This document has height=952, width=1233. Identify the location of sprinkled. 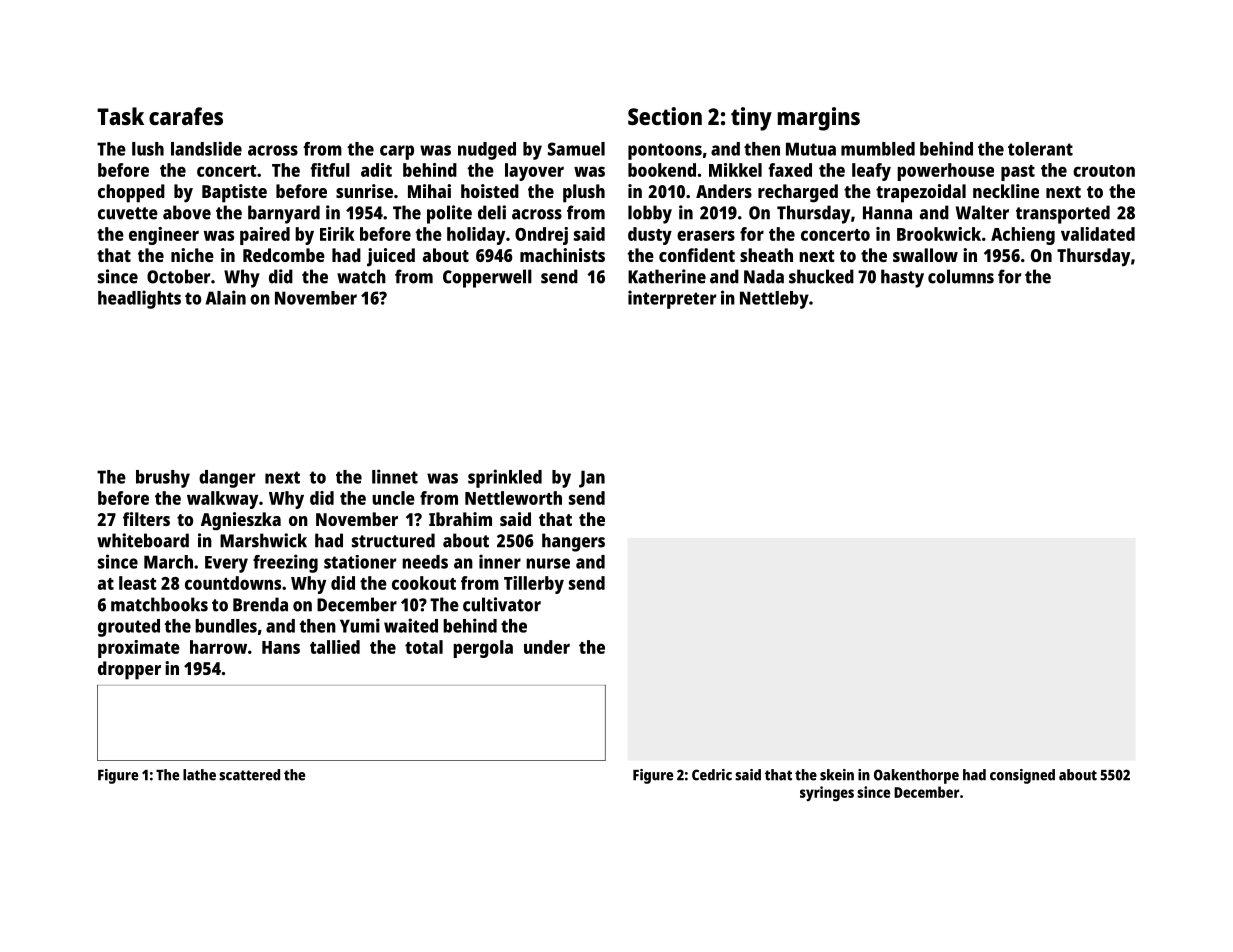
(505, 478).
